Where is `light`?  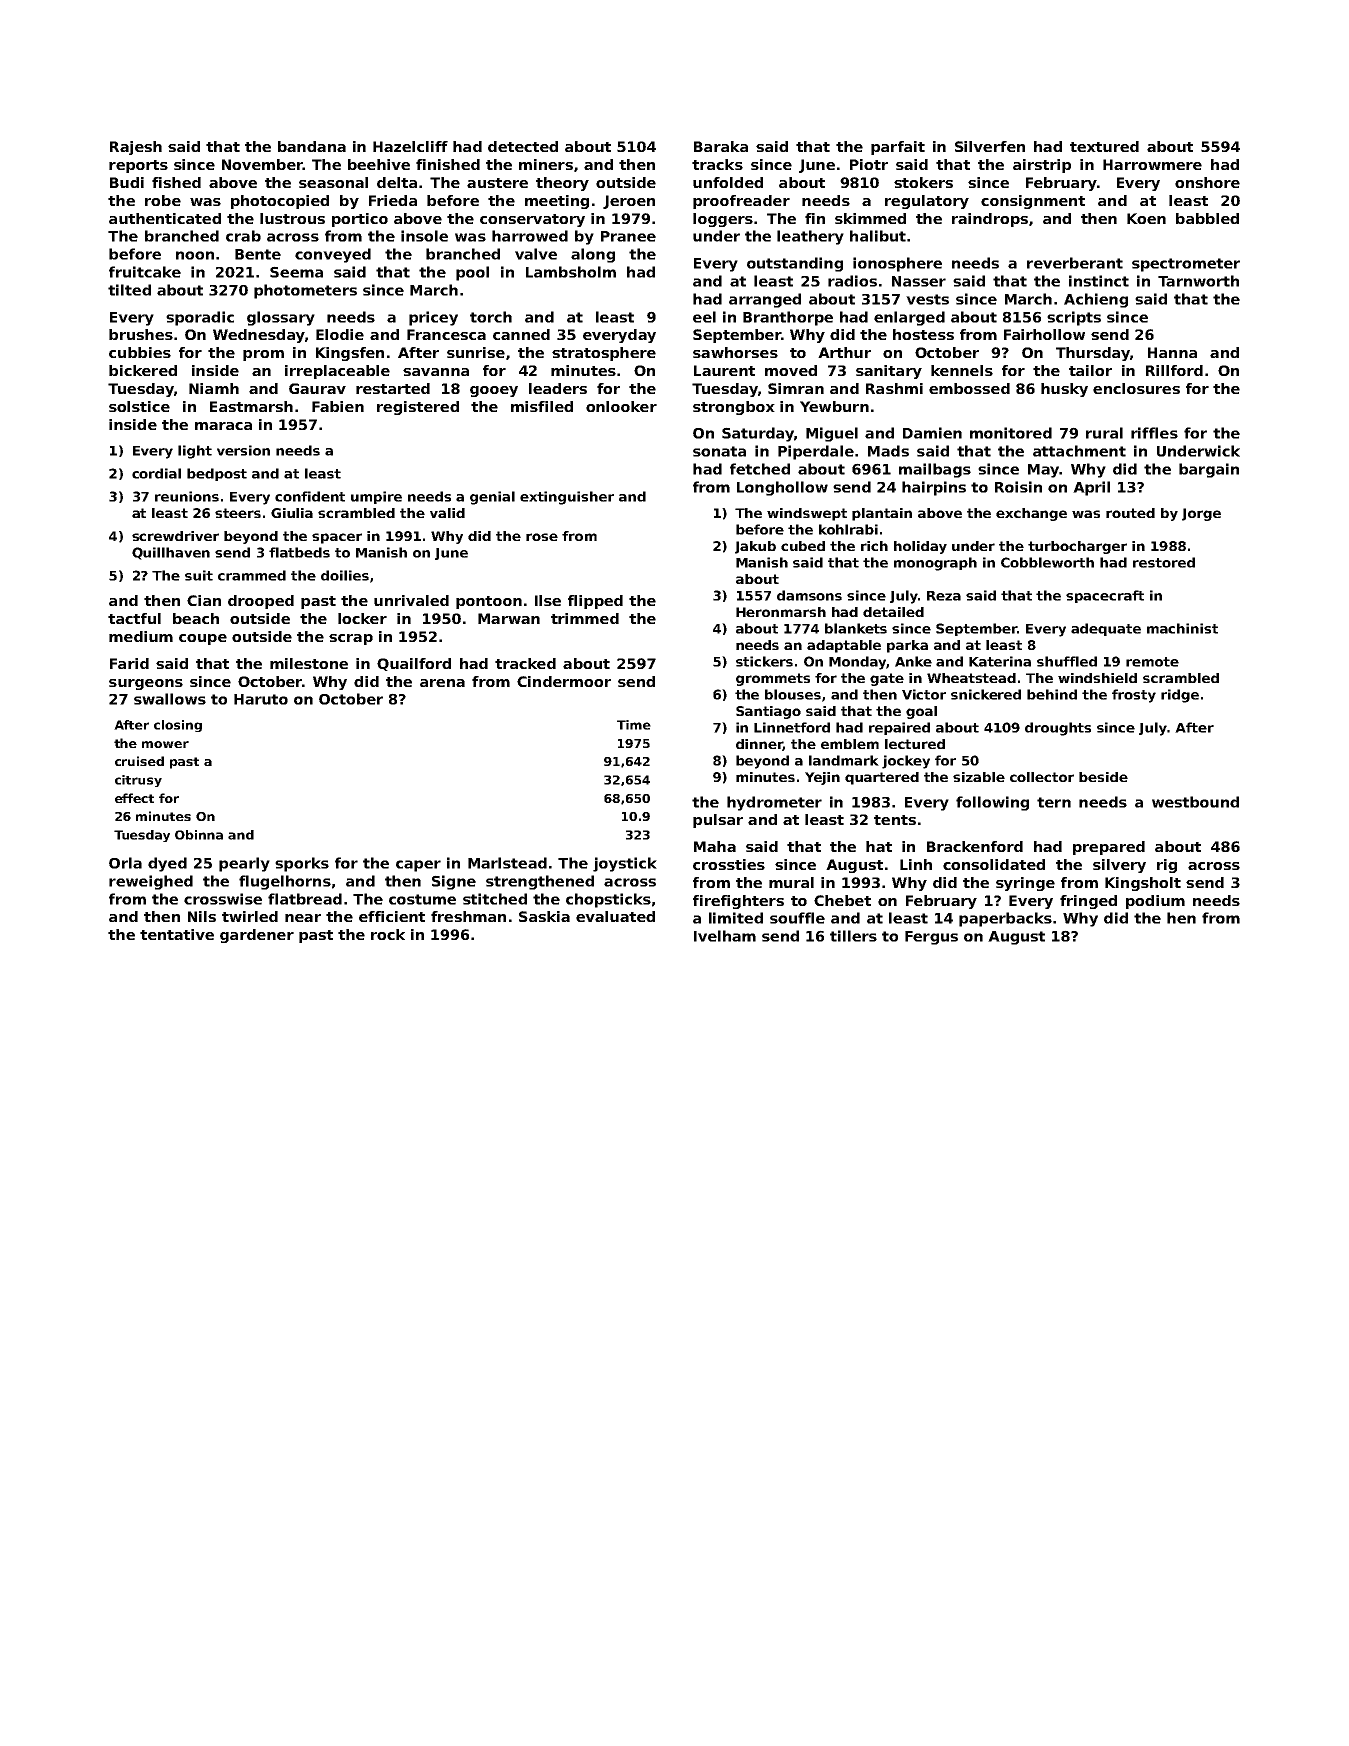 light is located at coordinates (195, 452).
